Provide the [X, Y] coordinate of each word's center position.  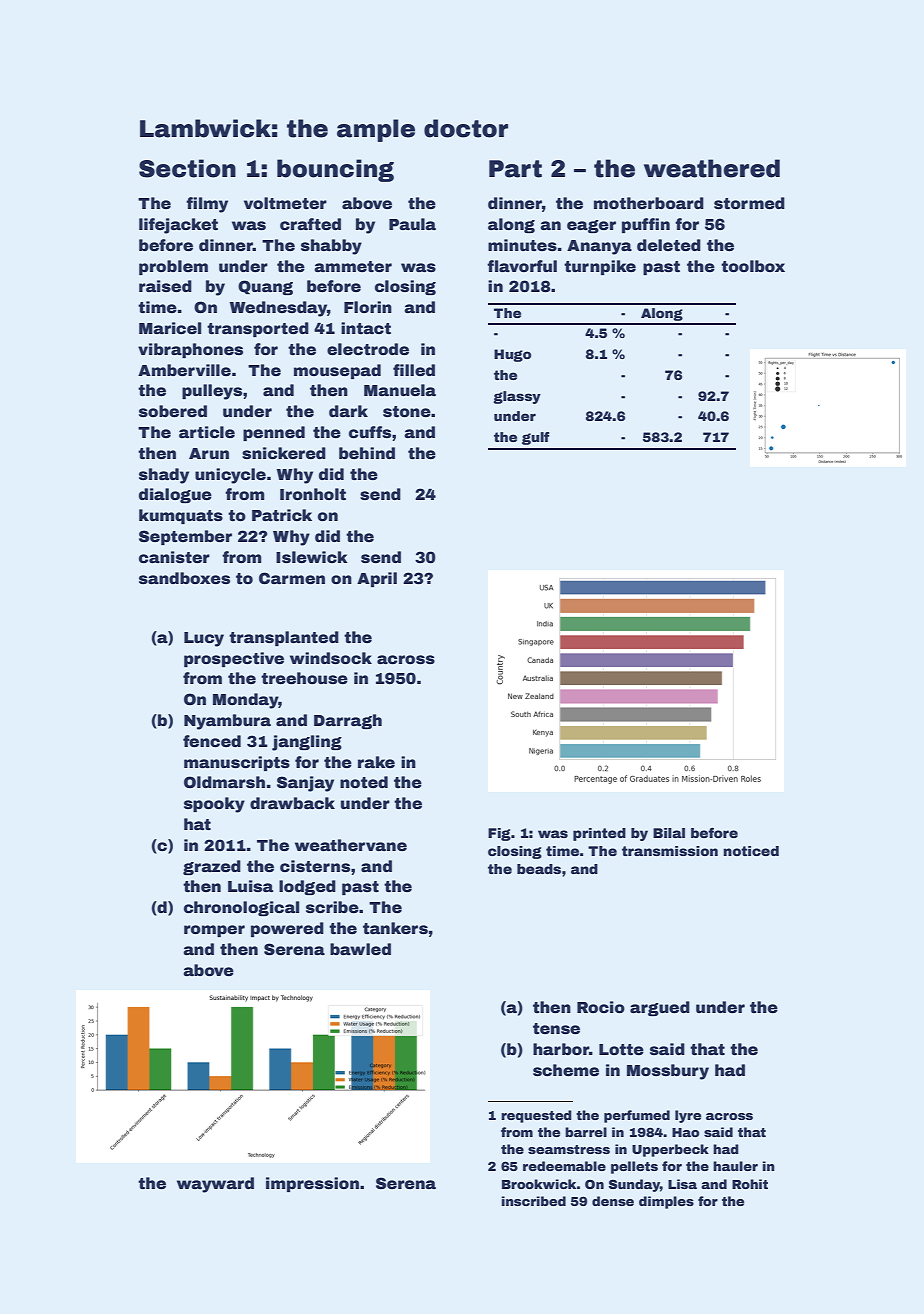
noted [364, 782]
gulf [535, 438]
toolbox [753, 266]
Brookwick [539, 1184]
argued [660, 1008]
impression [312, 1184]
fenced [212, 741]
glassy [517, 397]
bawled [360, 949]
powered [287, 929]
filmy [207, 205]
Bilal [669, 833]
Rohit [750, 1184]
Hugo [512, 355]
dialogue [175, 495]
